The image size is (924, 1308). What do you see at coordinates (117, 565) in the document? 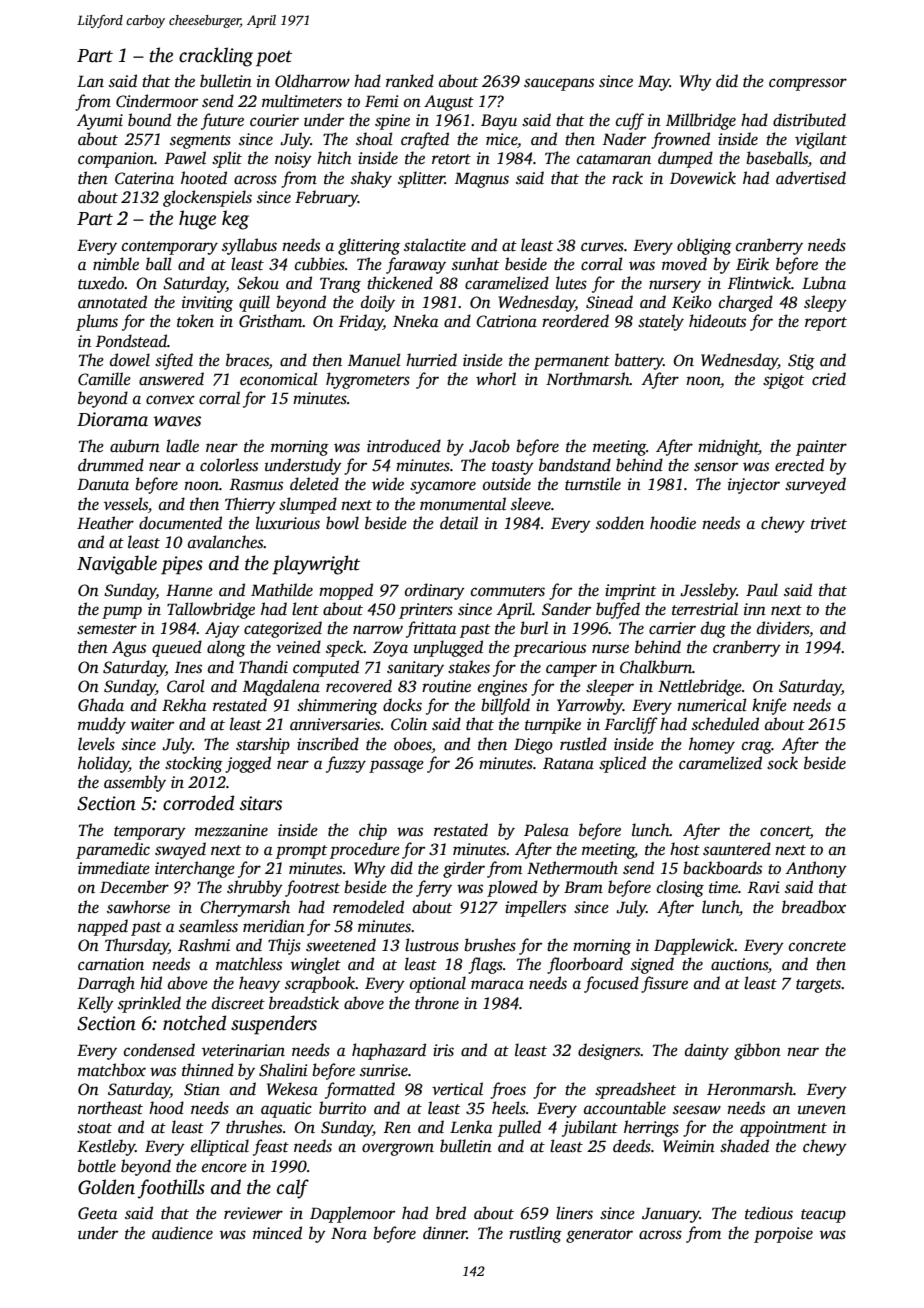
I see `Navigable` at bounding box center [117, 565].
